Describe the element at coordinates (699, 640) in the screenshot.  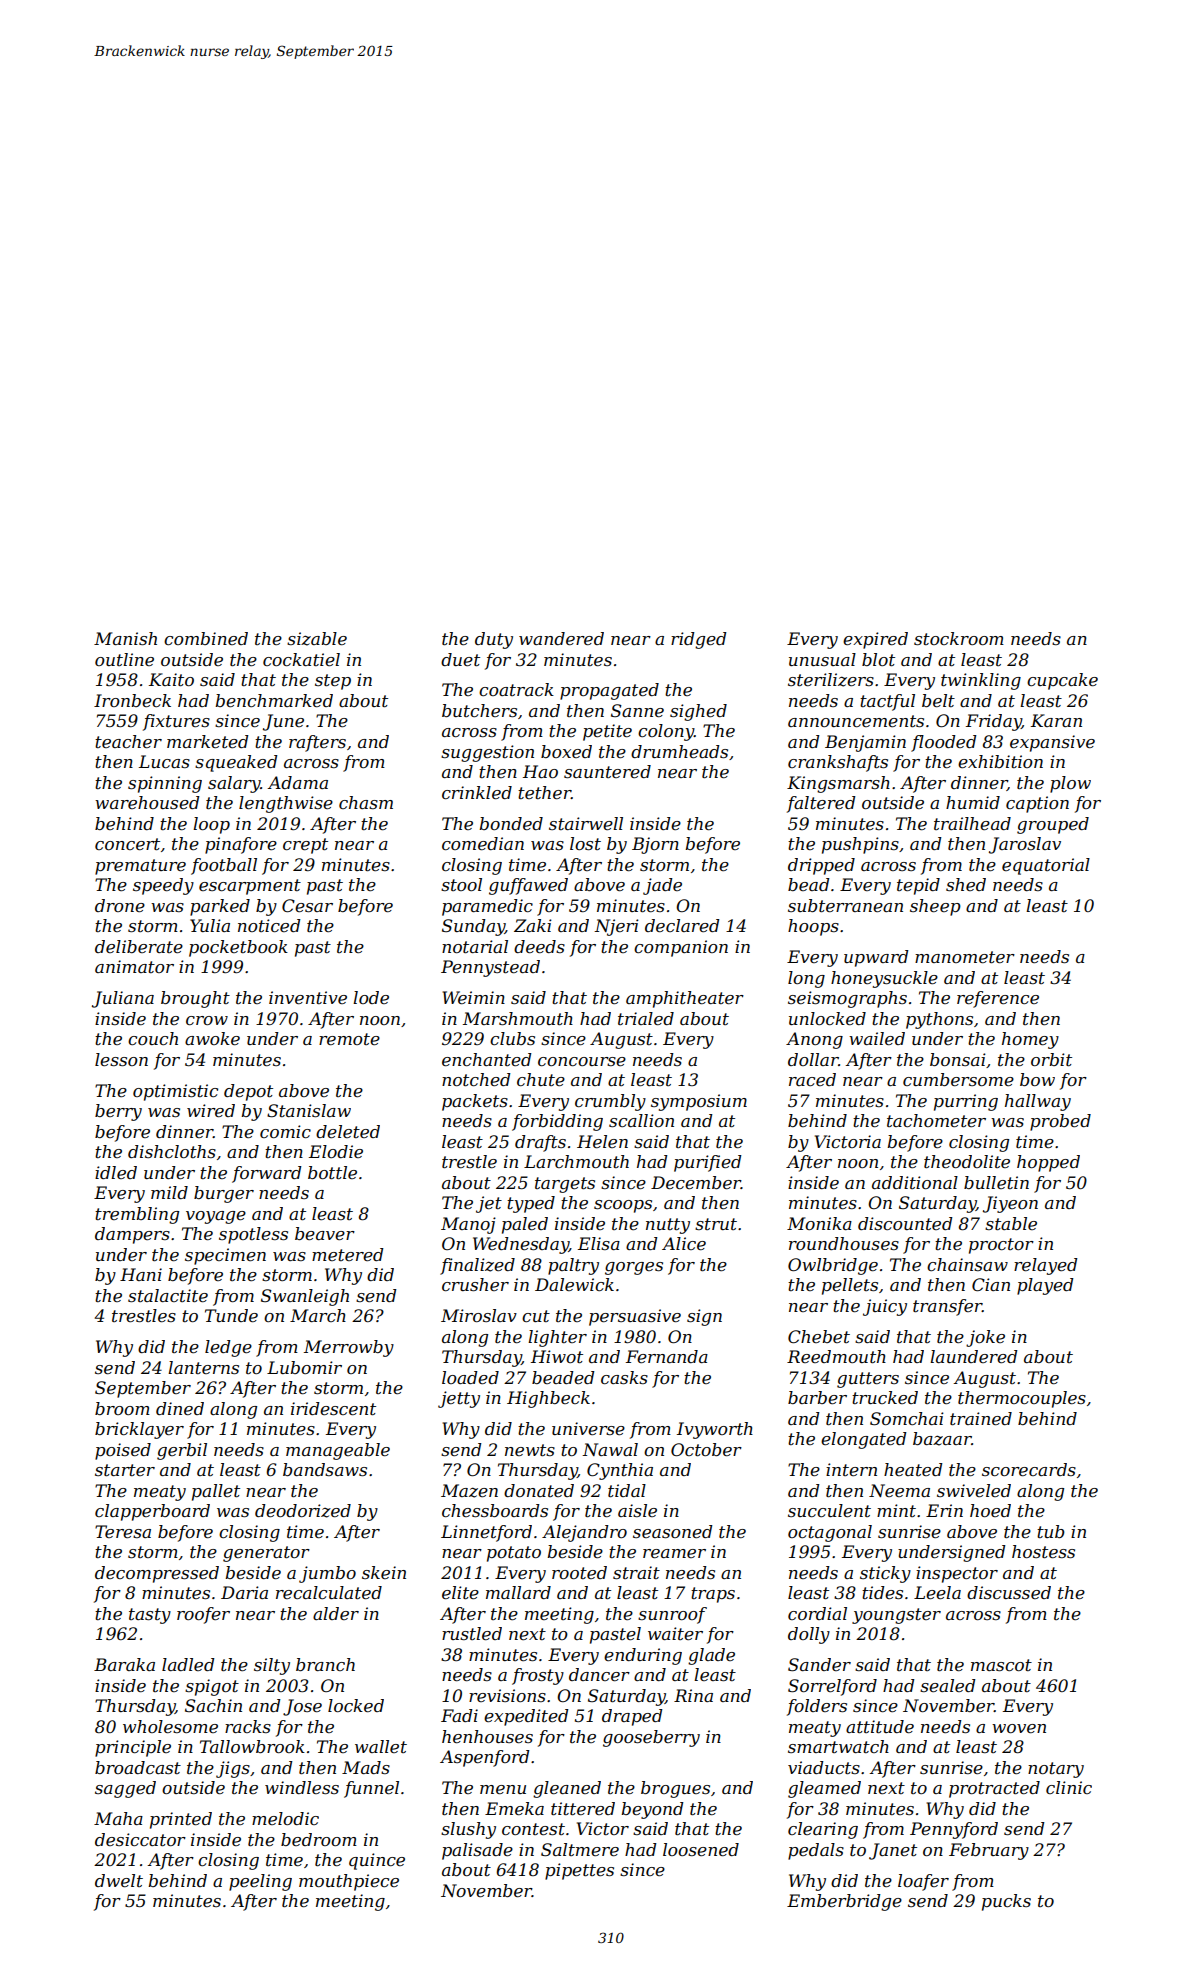
I see `ridged` at that location.
